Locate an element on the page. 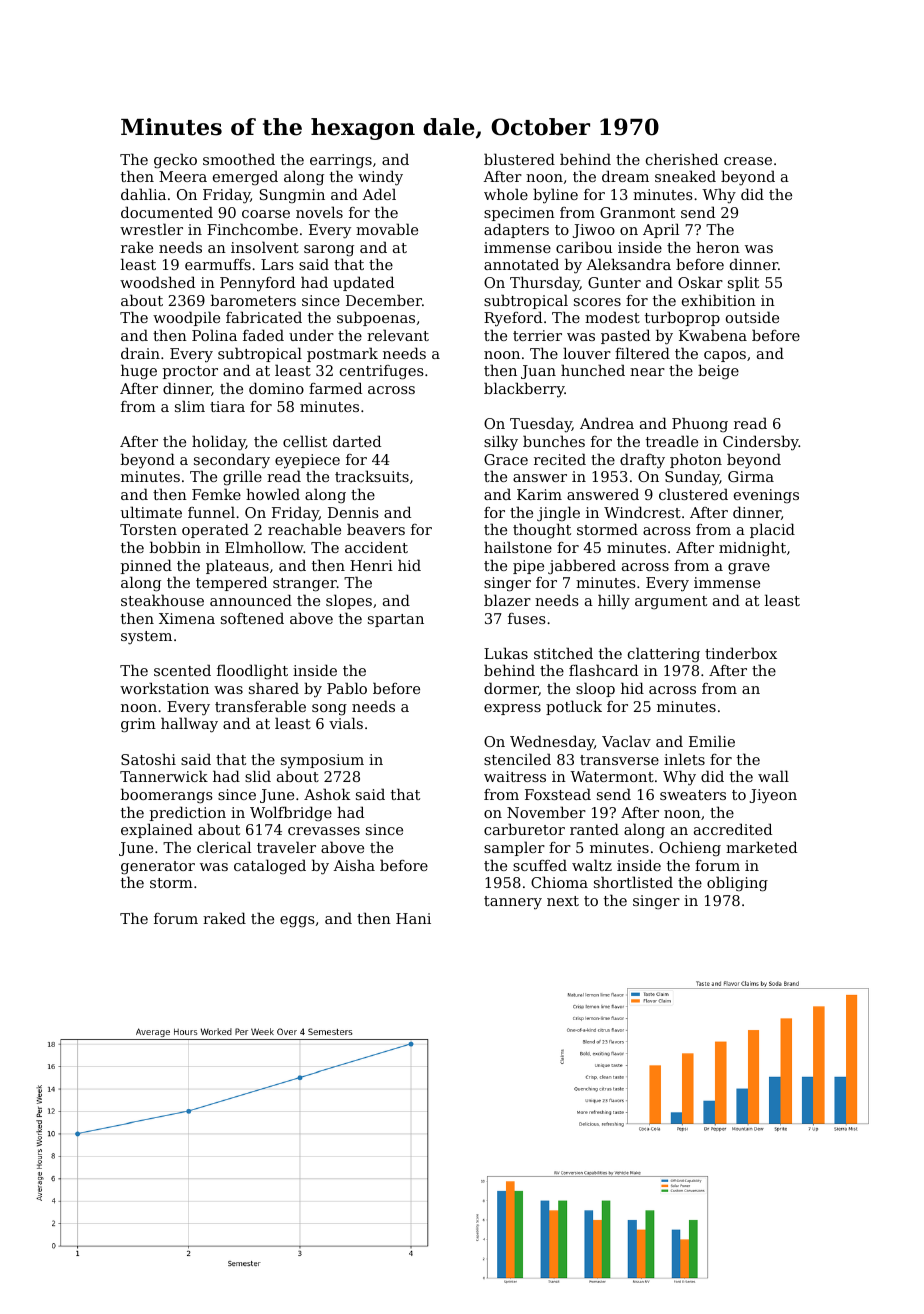 Image resolution: width=924 pixels, height=1314 pixels. grim is located at coordinates (138, 725).
